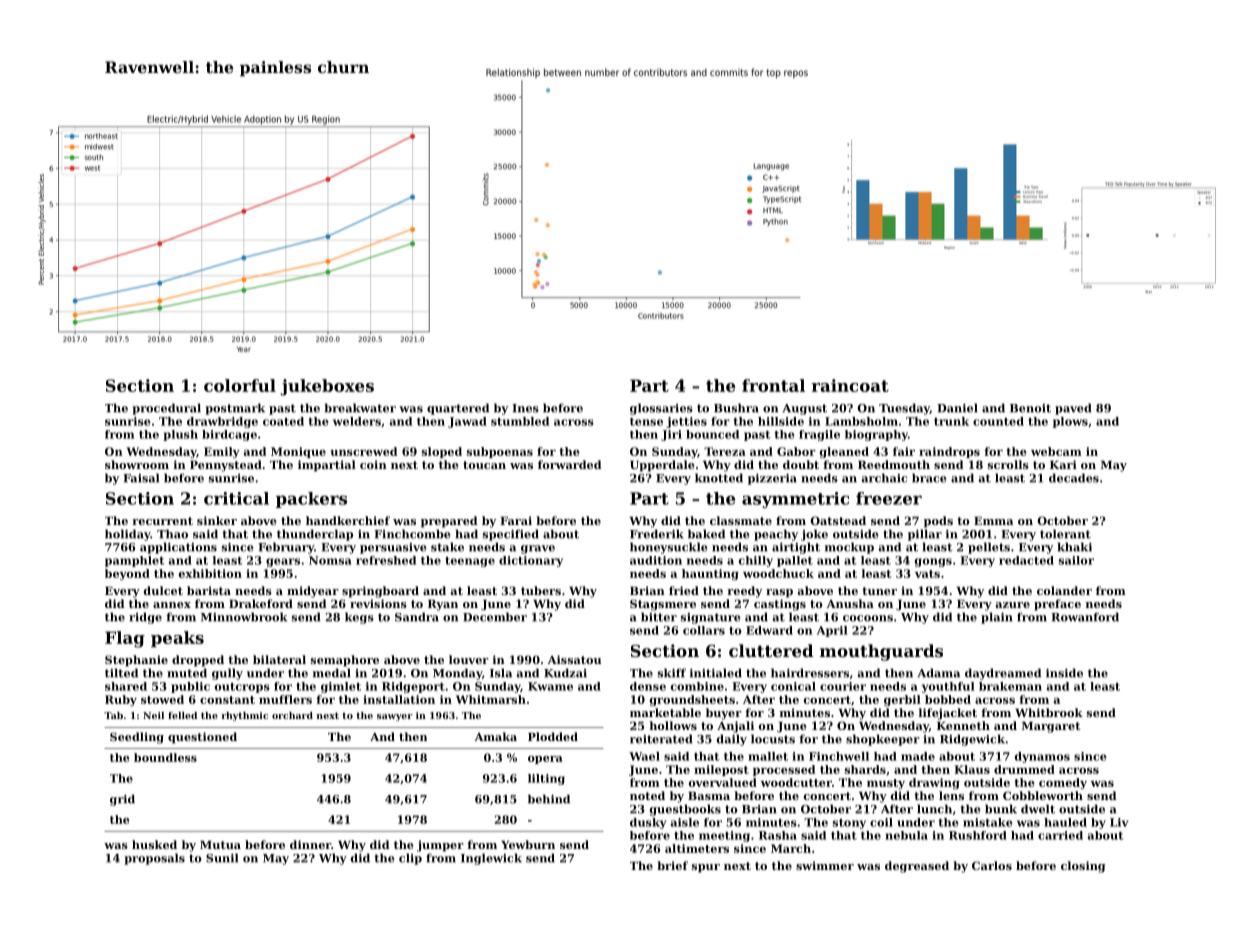 Image resolution: width=1233 pixels, height=952 pixels. I want to click on brief, so click(672, 865).
